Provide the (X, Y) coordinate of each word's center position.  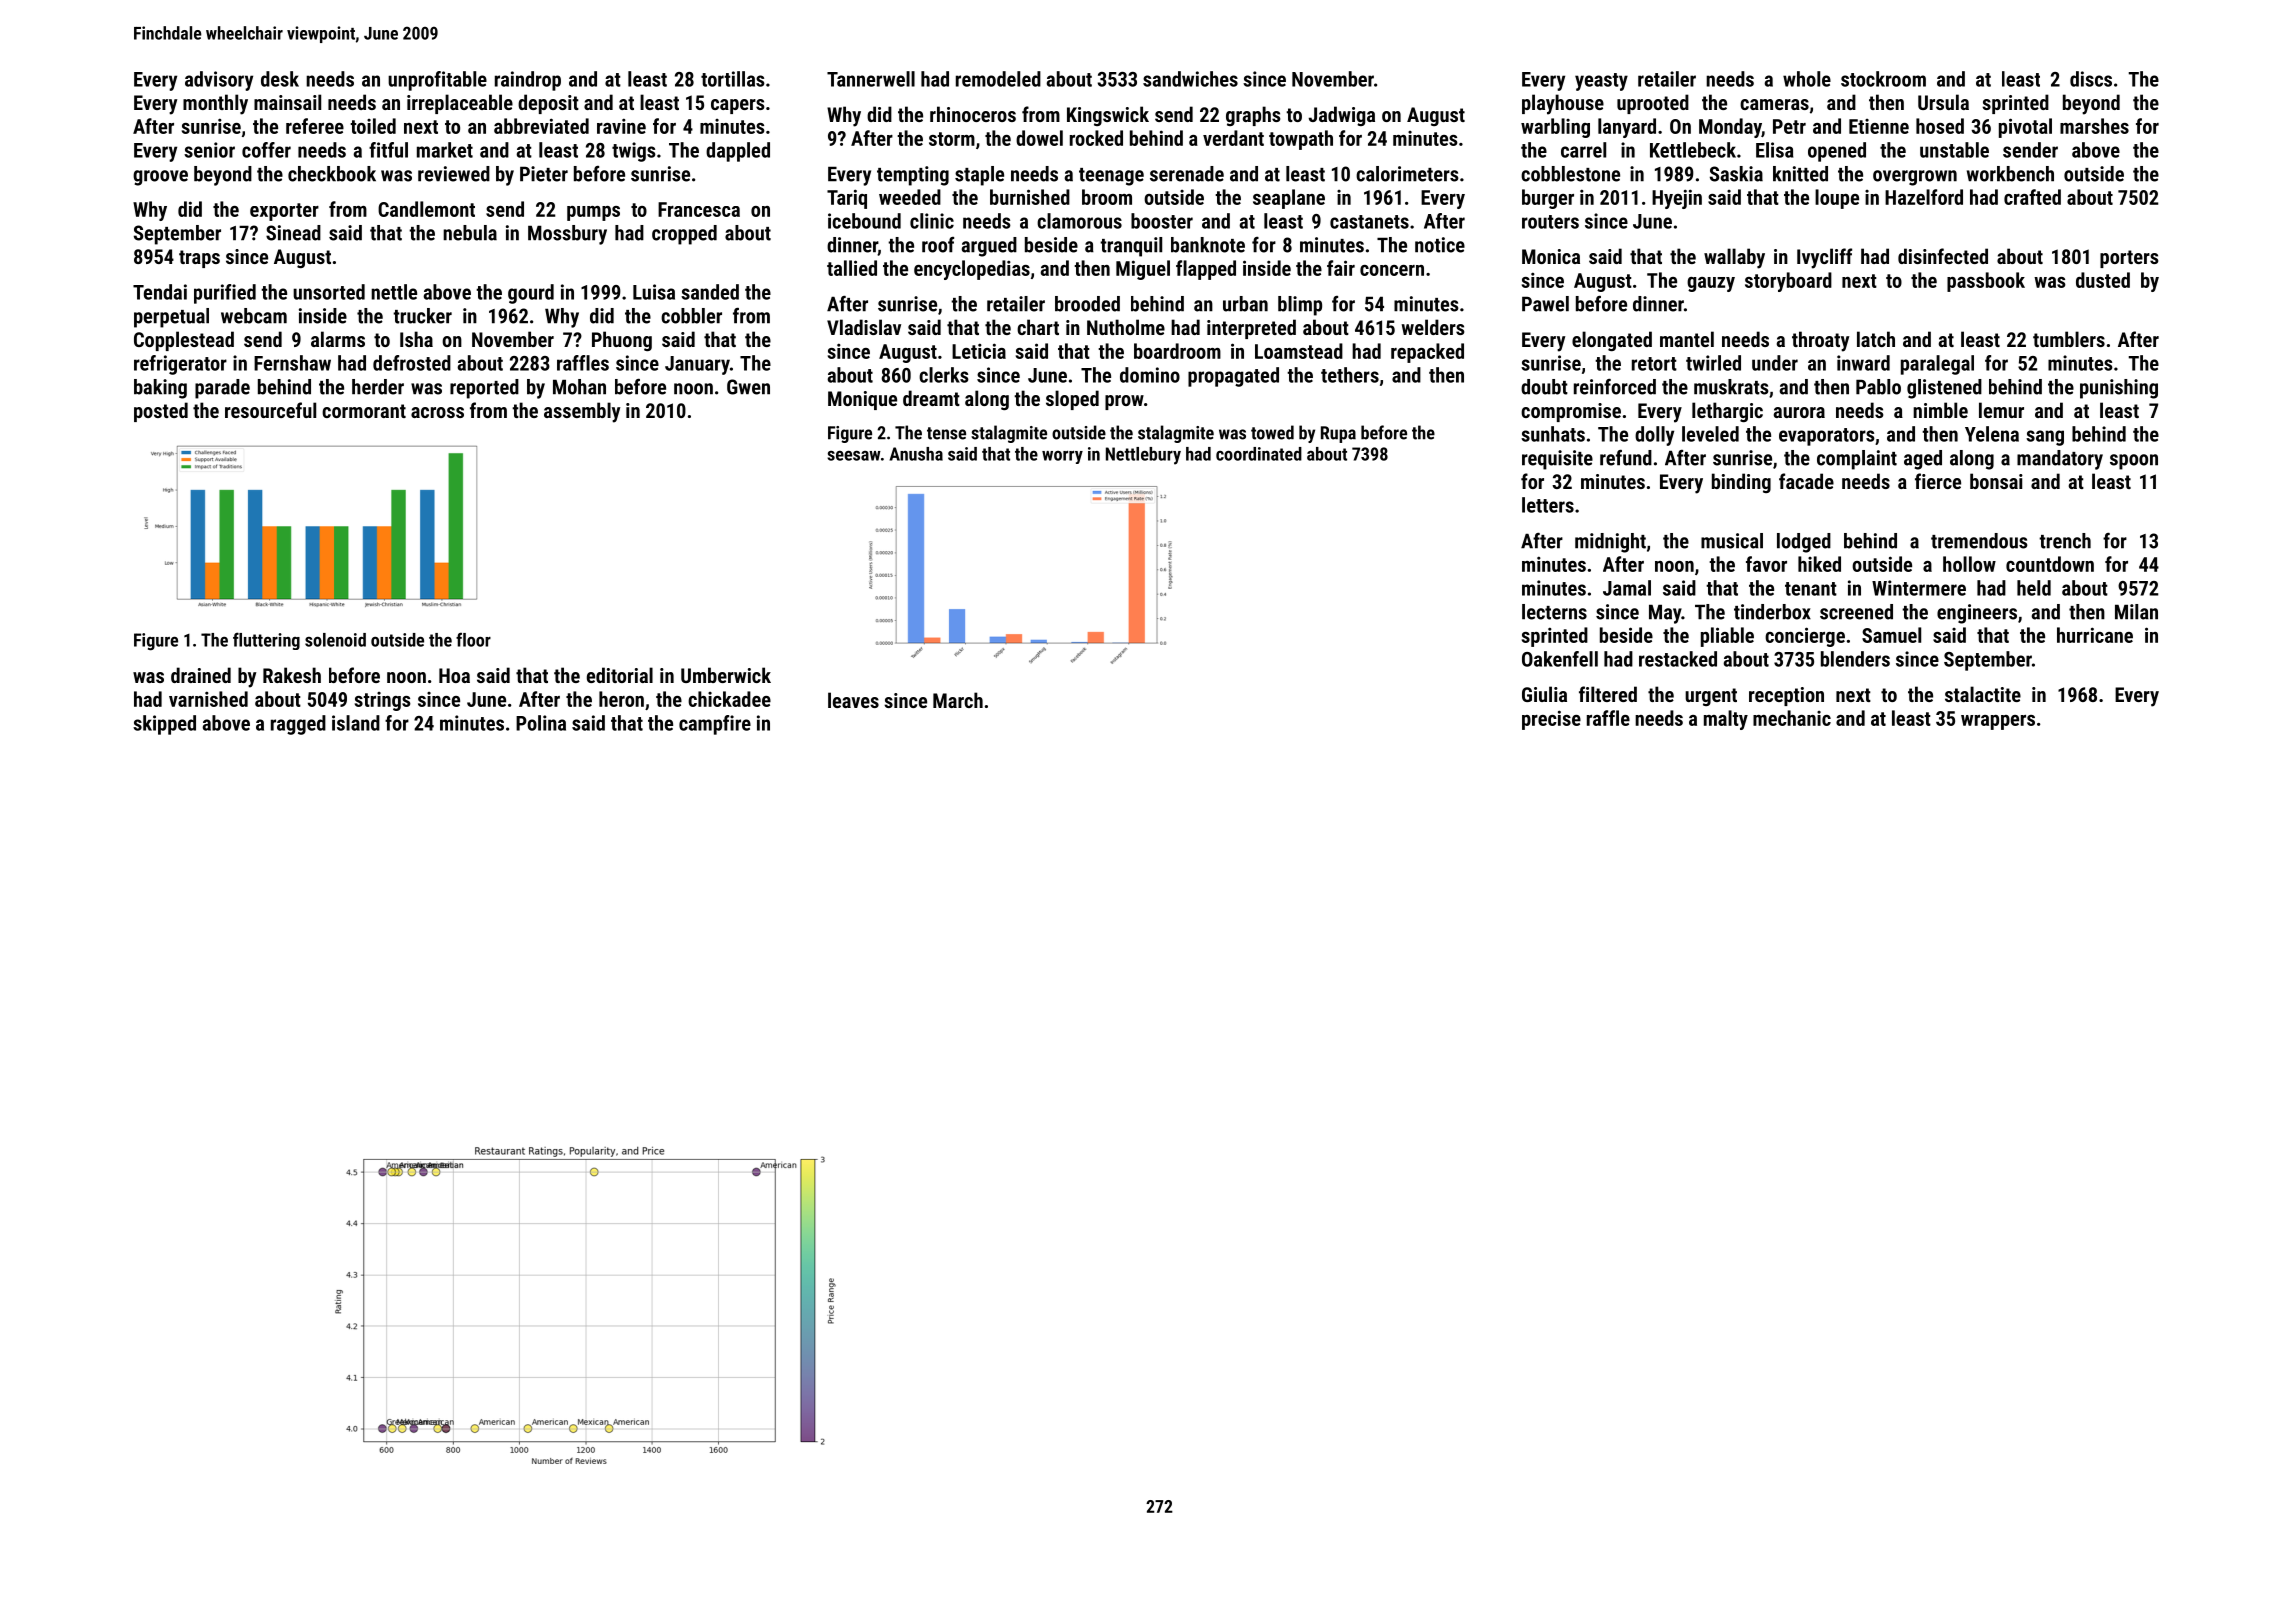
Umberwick (726, 675)
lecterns (1554, 612)
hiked (1819, 564)
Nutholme (1126, 327)
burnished (1030, 197)
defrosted (412, 363)
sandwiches (1190, 79)
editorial (620, 675)
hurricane (2095, 635)
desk (280, 79)
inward (1863, 363)
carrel (1583, 150)
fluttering (266, 641)
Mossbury (567, 235)
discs (2091, 79)
